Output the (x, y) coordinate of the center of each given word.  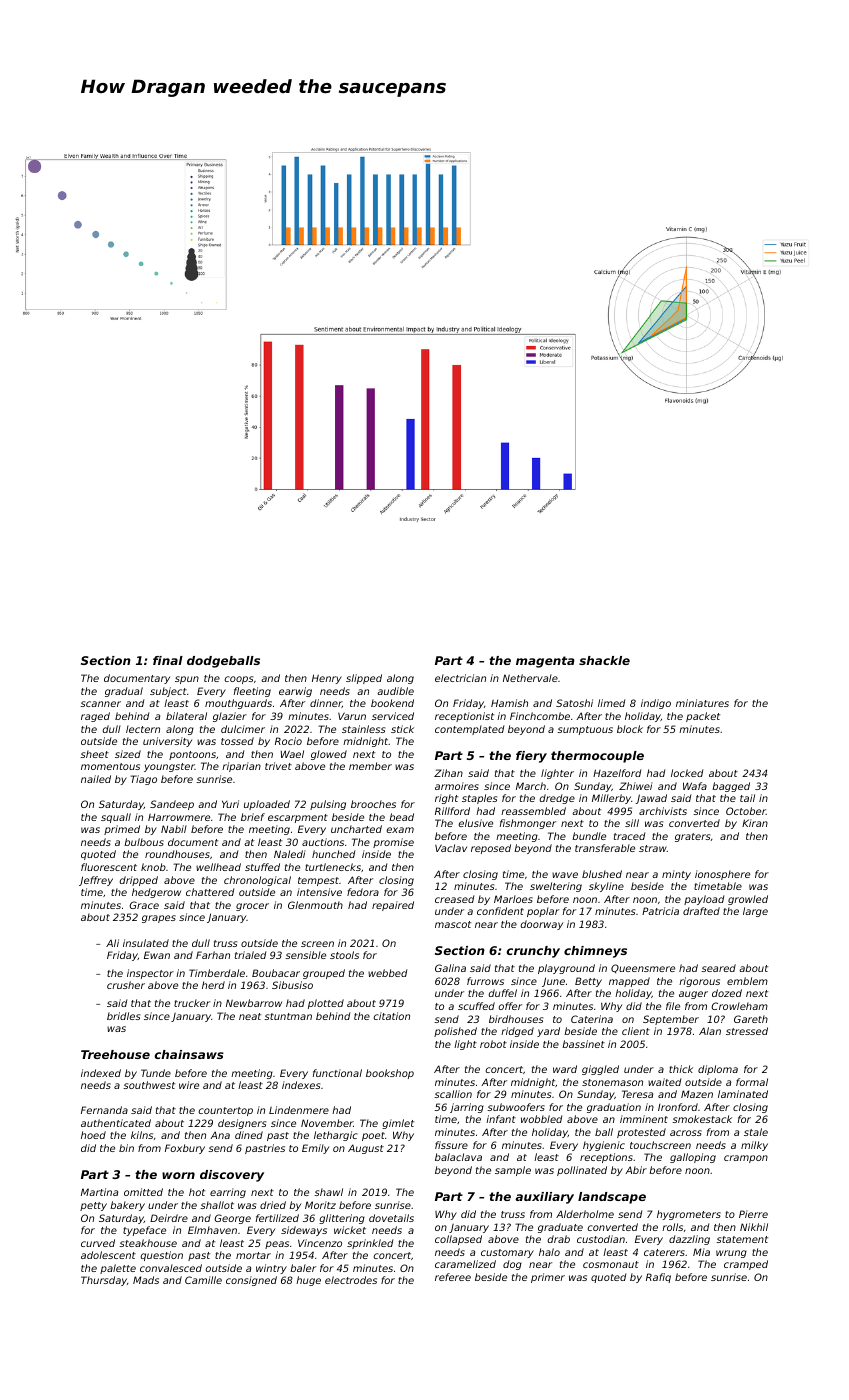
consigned (251, 1281)
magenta (545, 662)
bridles (123, 1016)
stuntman (288, 1016)
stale (756, 1132)
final (168, 660)
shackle (604, 660)
